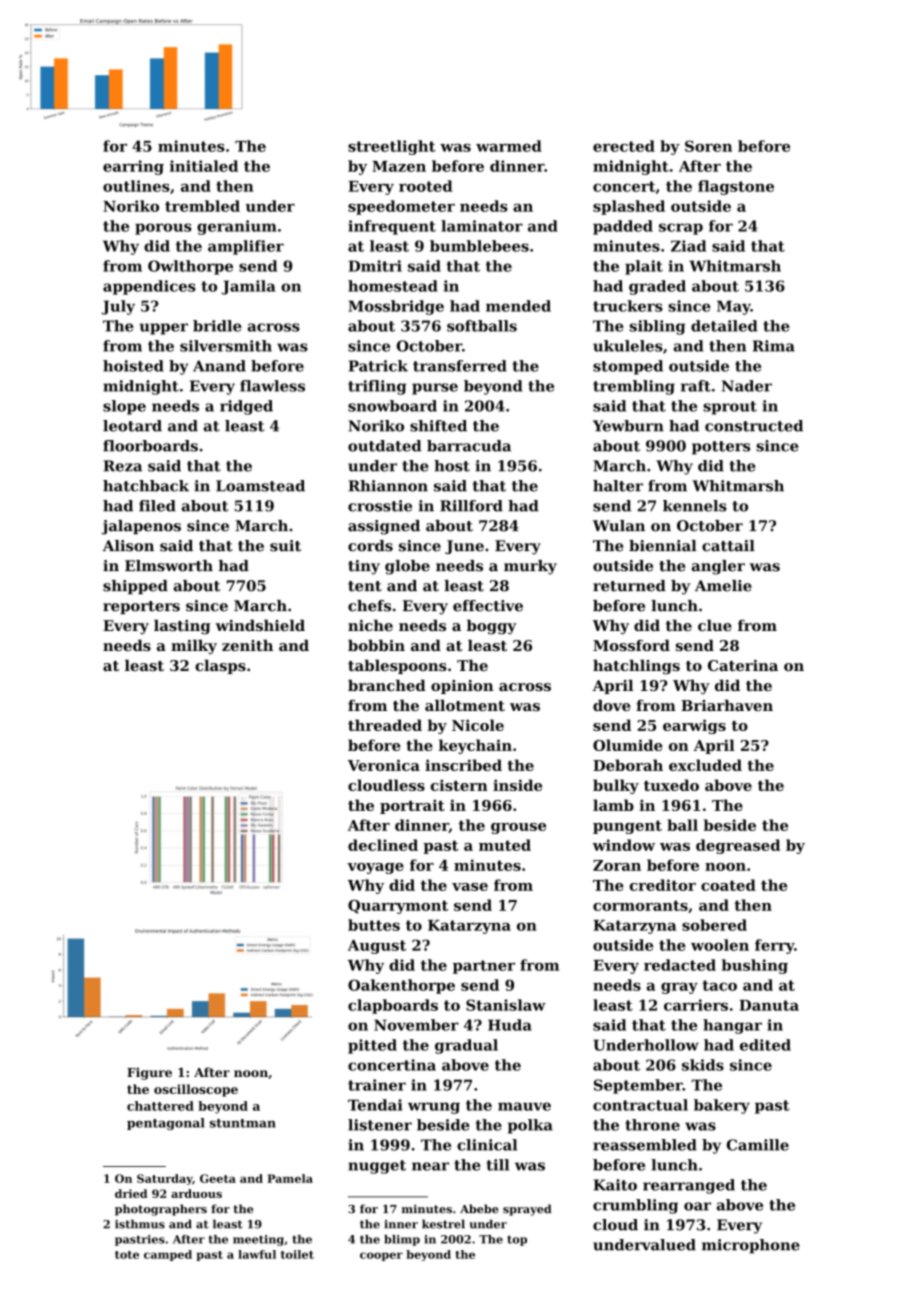  I want to click on splashed, so click(629, 207).
